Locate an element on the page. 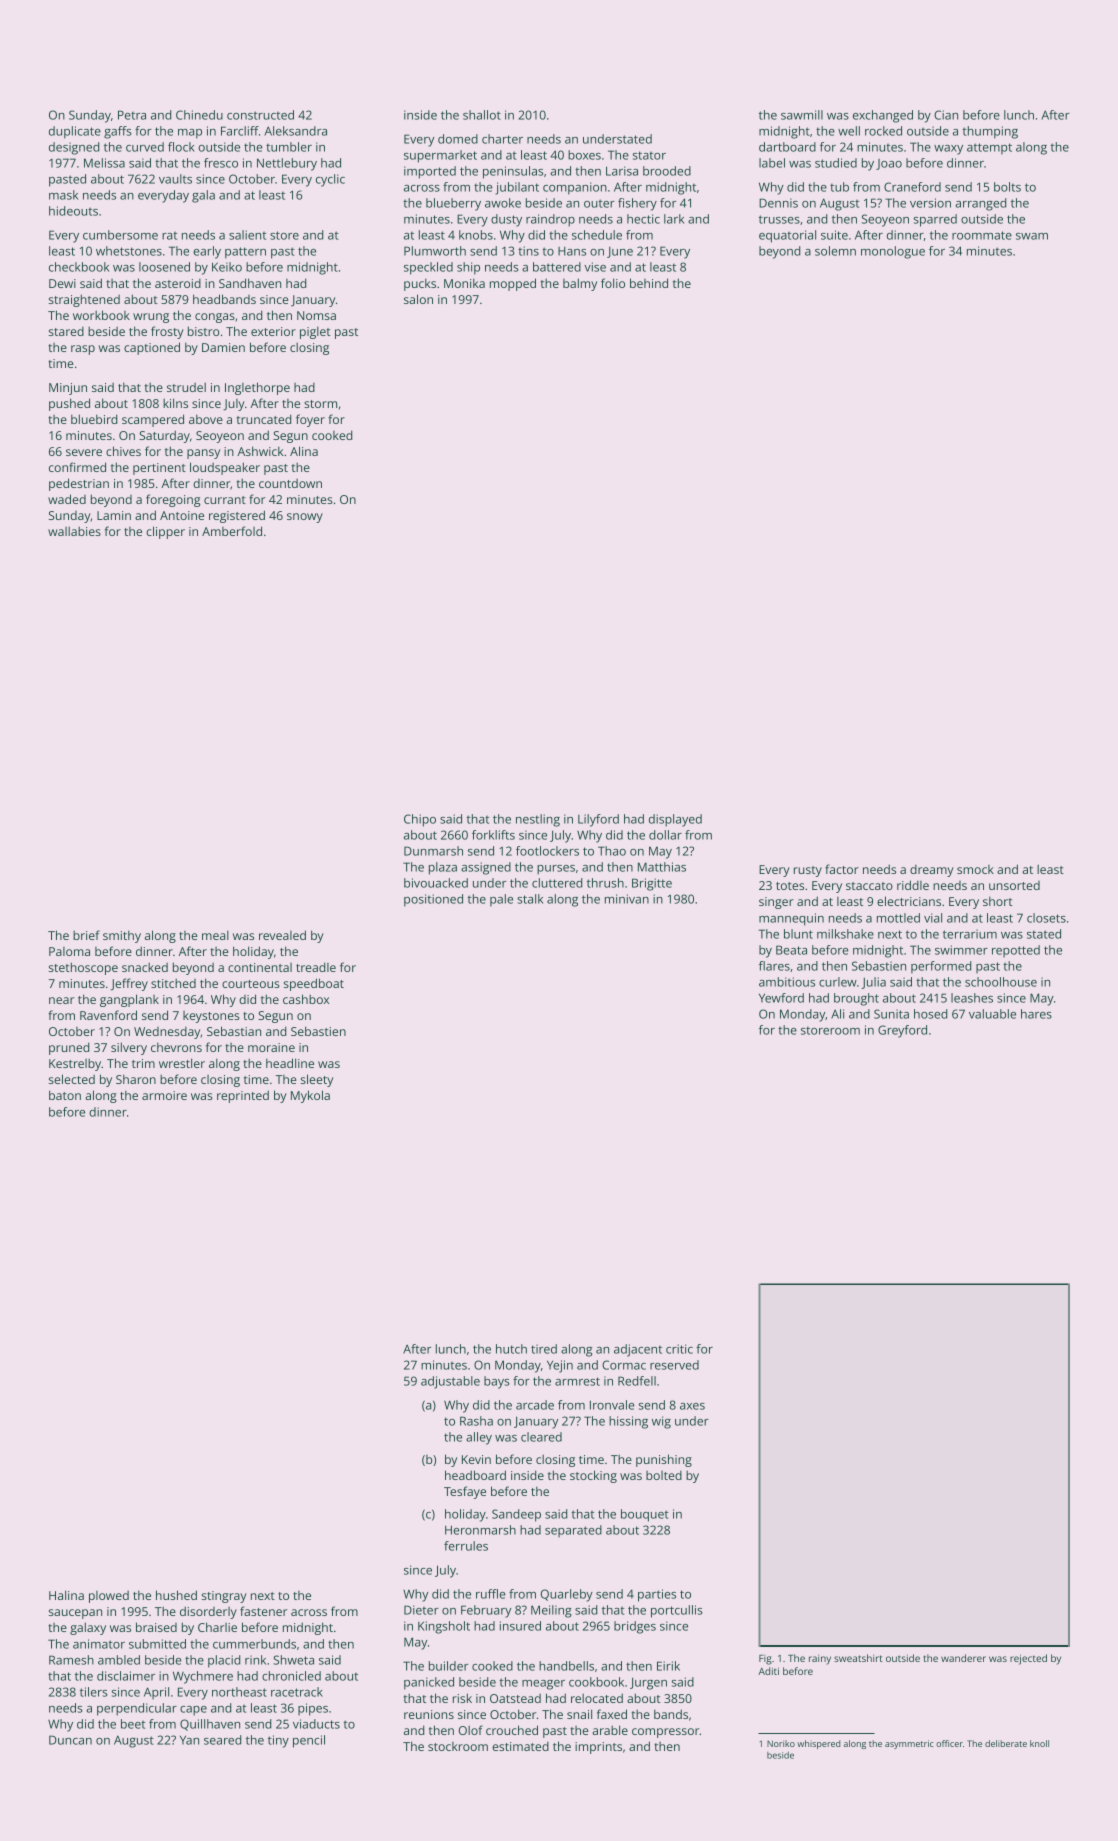  reprinted is located at coordinates (243, 1096).
